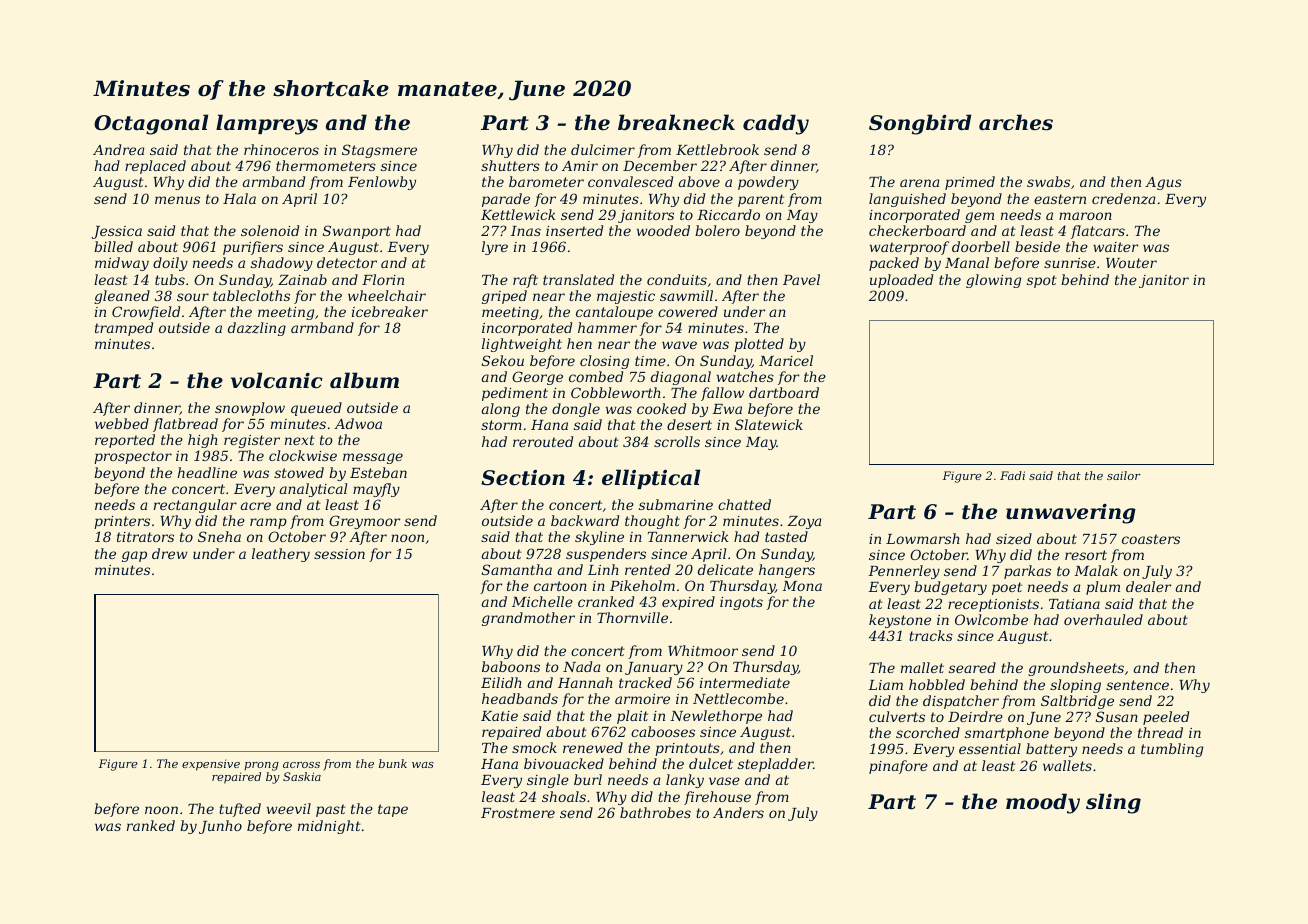 The width and height of the screenshot is (1308, 924). I want to click on tumbling, so click(1172, 750).
